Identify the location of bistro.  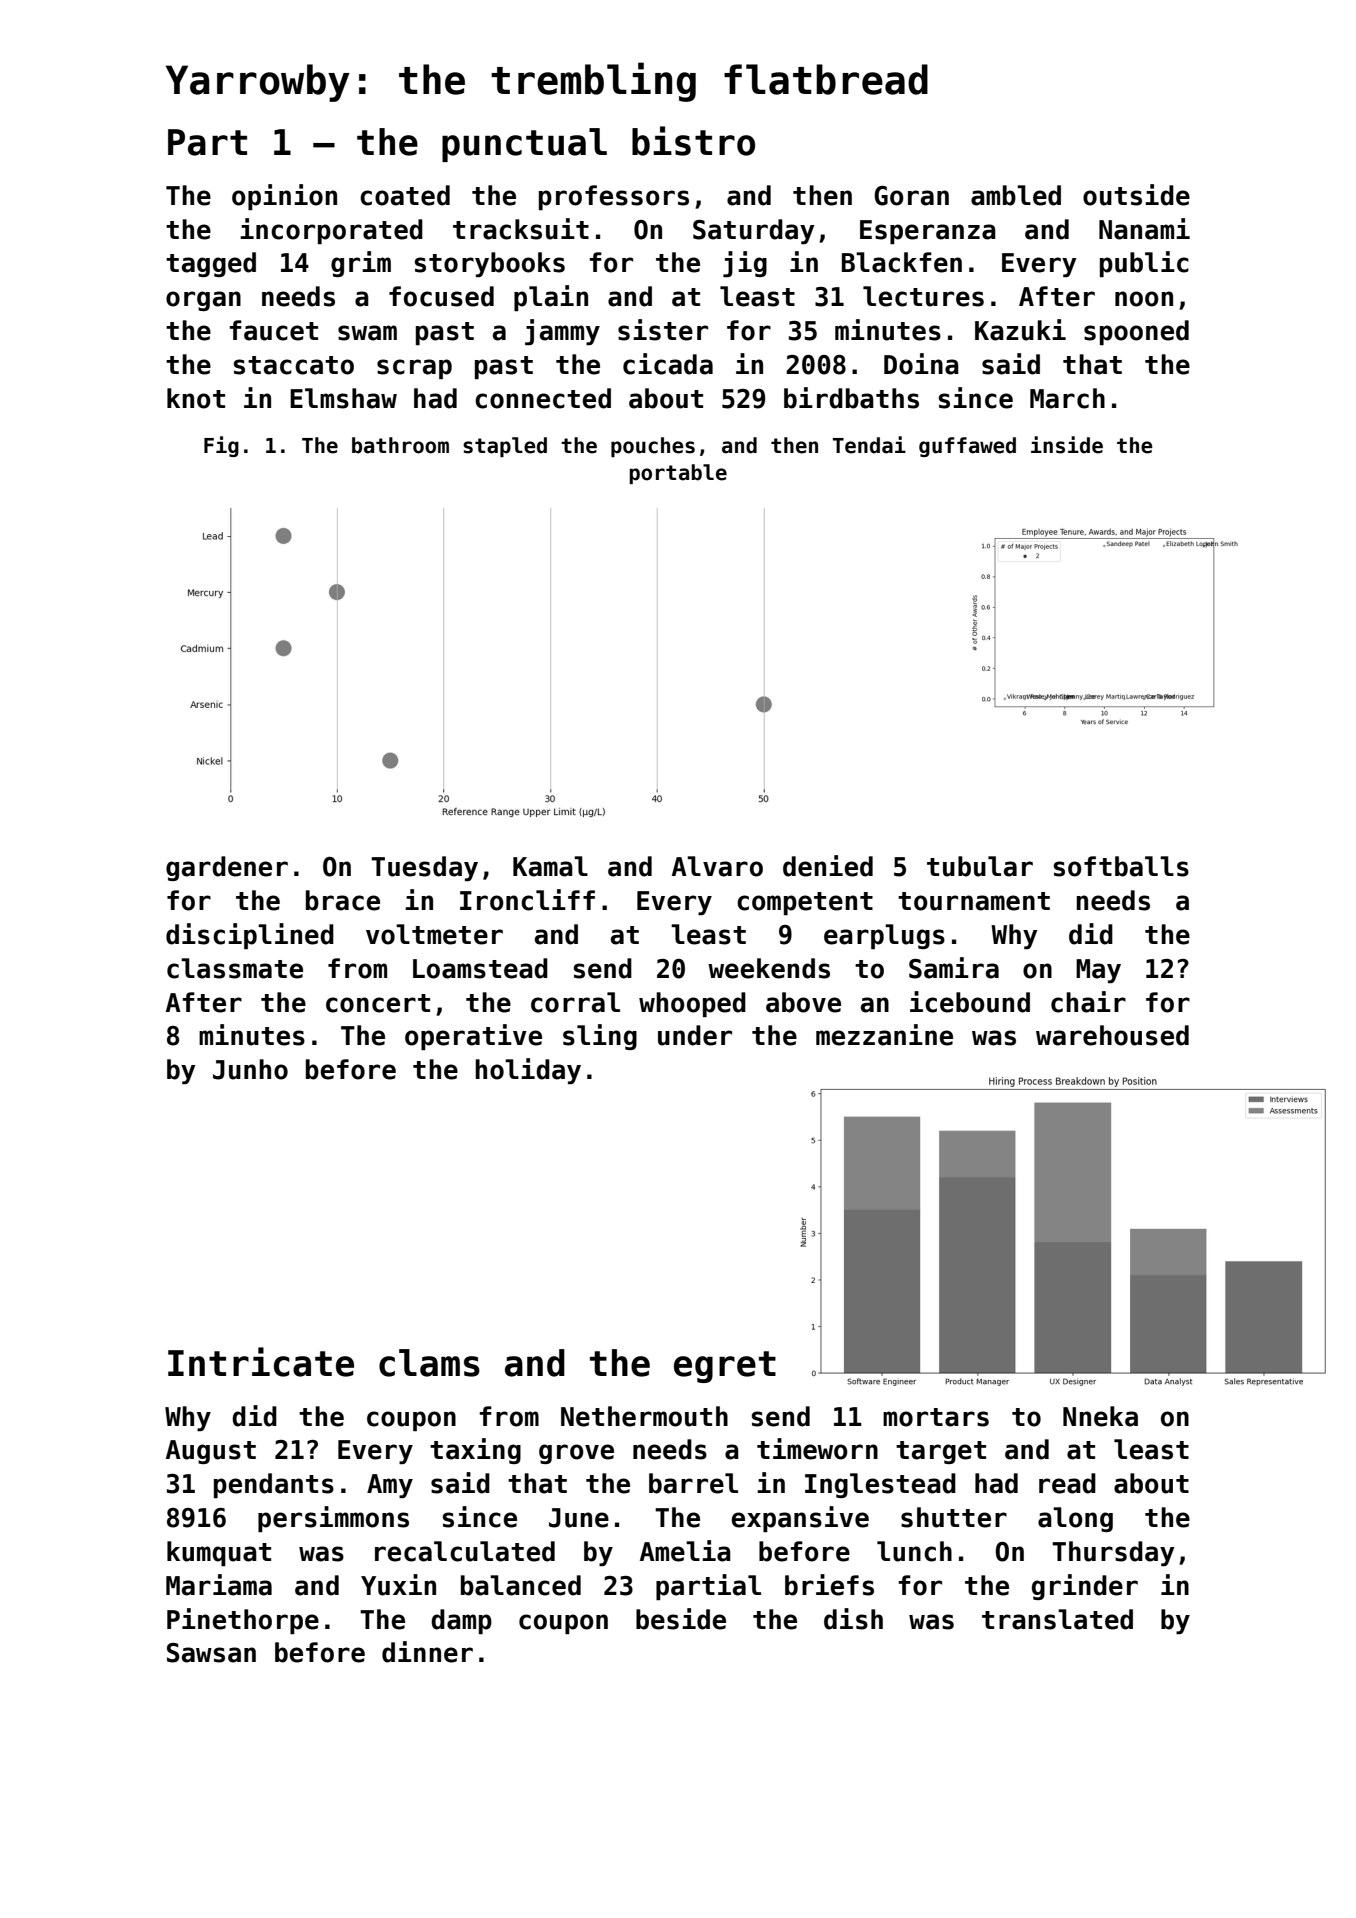
(693, 141).
